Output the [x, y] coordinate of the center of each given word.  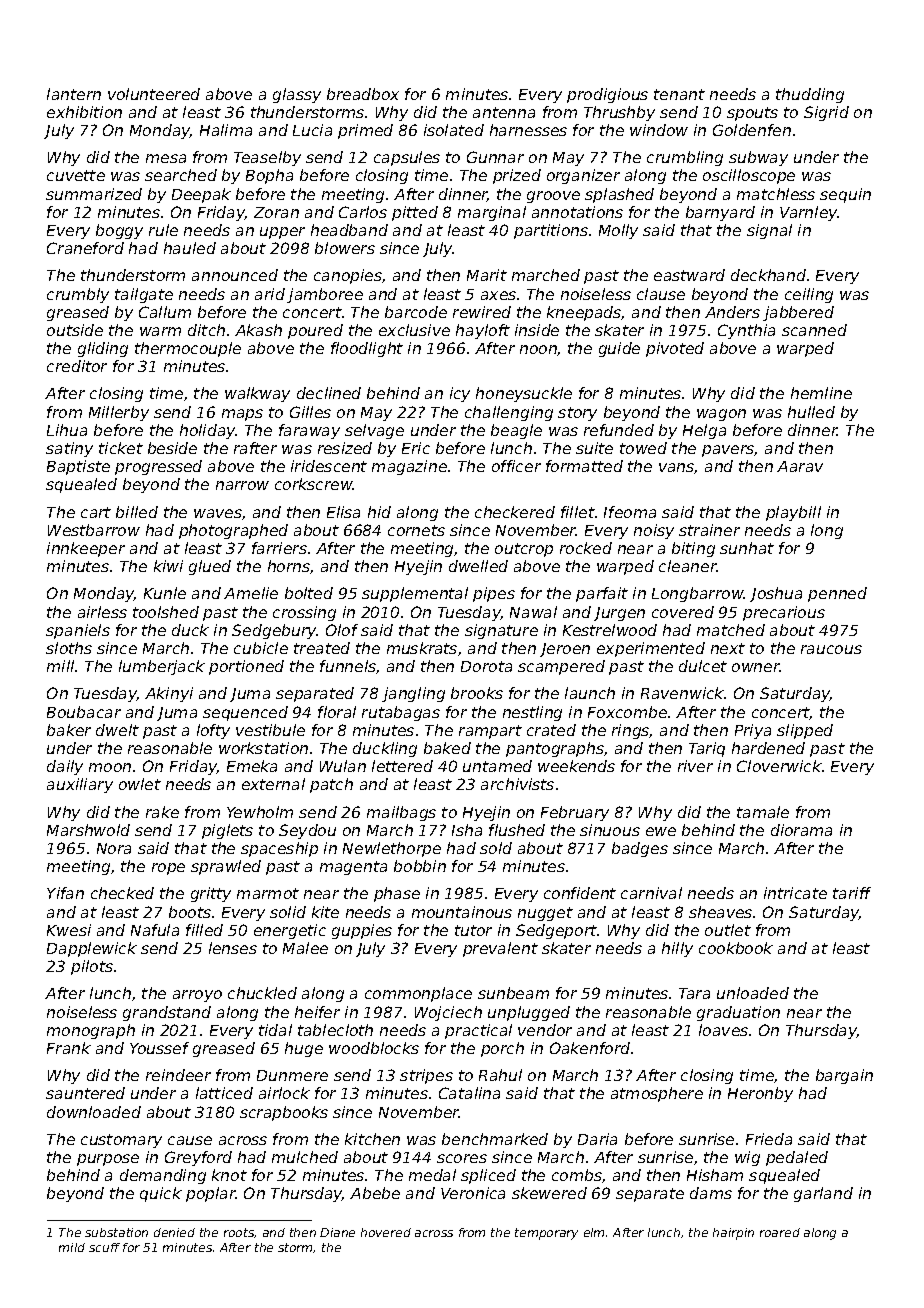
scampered [561, 667]
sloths [69, 648]
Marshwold [88, 830]
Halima [226, 130]
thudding [810, 95]
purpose [108, 1160]
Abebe [375, 1193]
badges [640, 849]
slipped [805, 731]
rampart [490, 732]
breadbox [363, 94]
